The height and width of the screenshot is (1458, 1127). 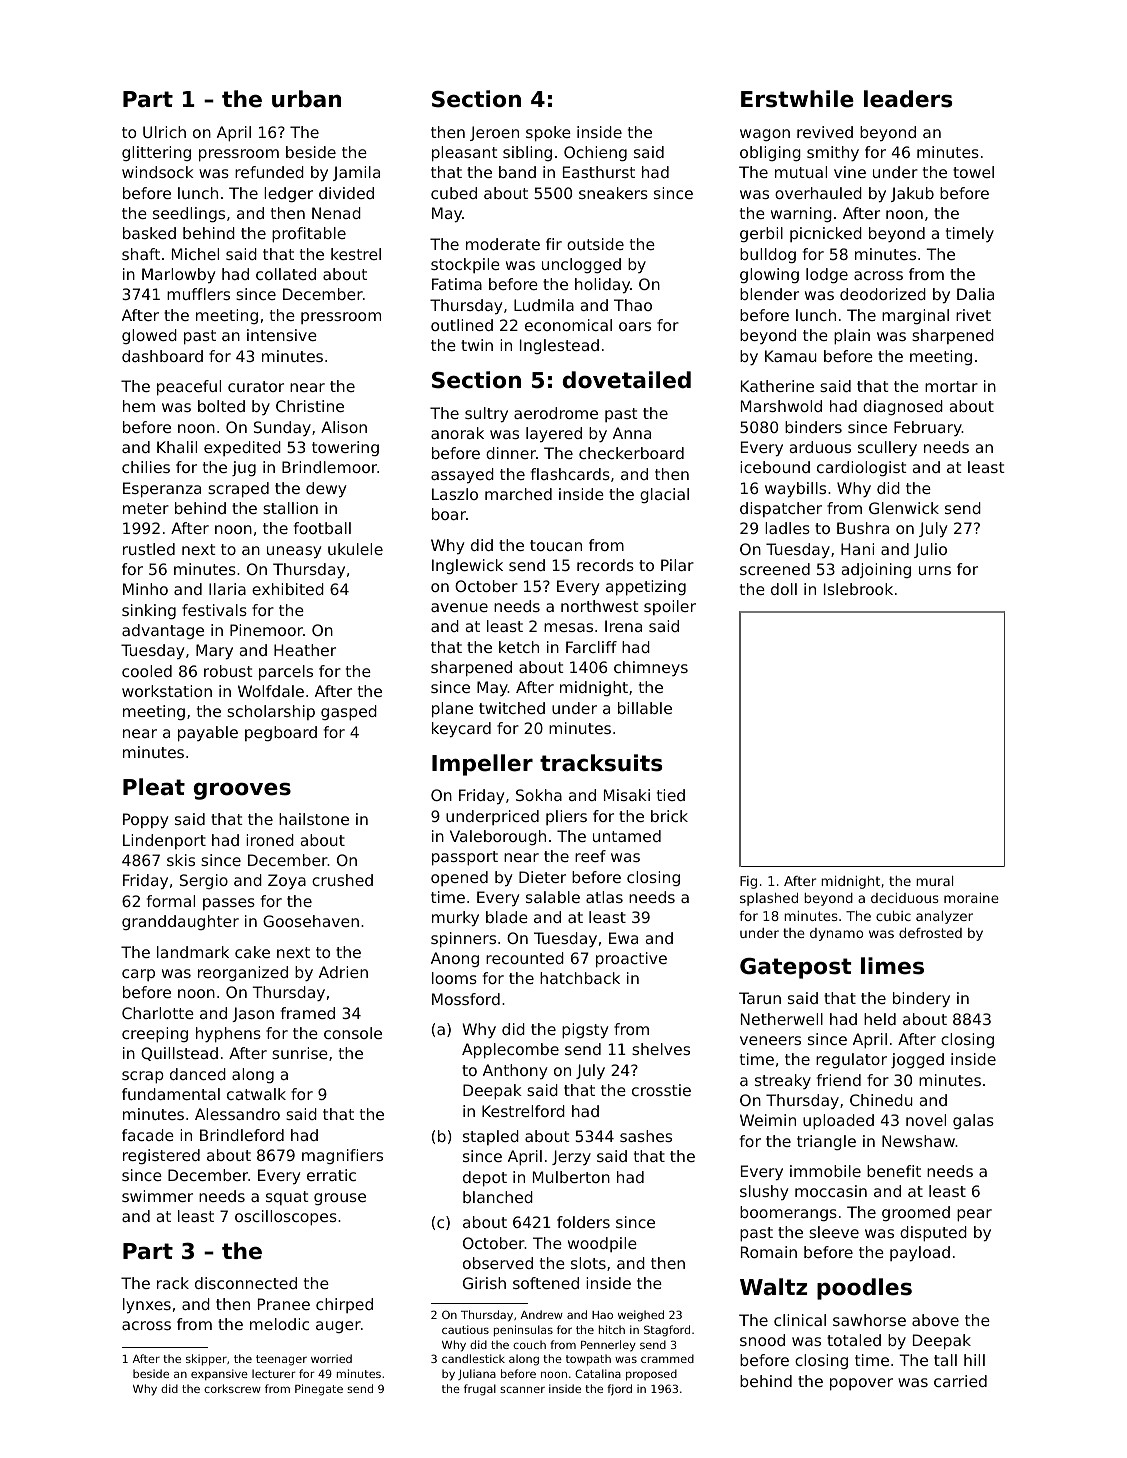 I want to click on Ulrich, so click(x=164, y=132).
